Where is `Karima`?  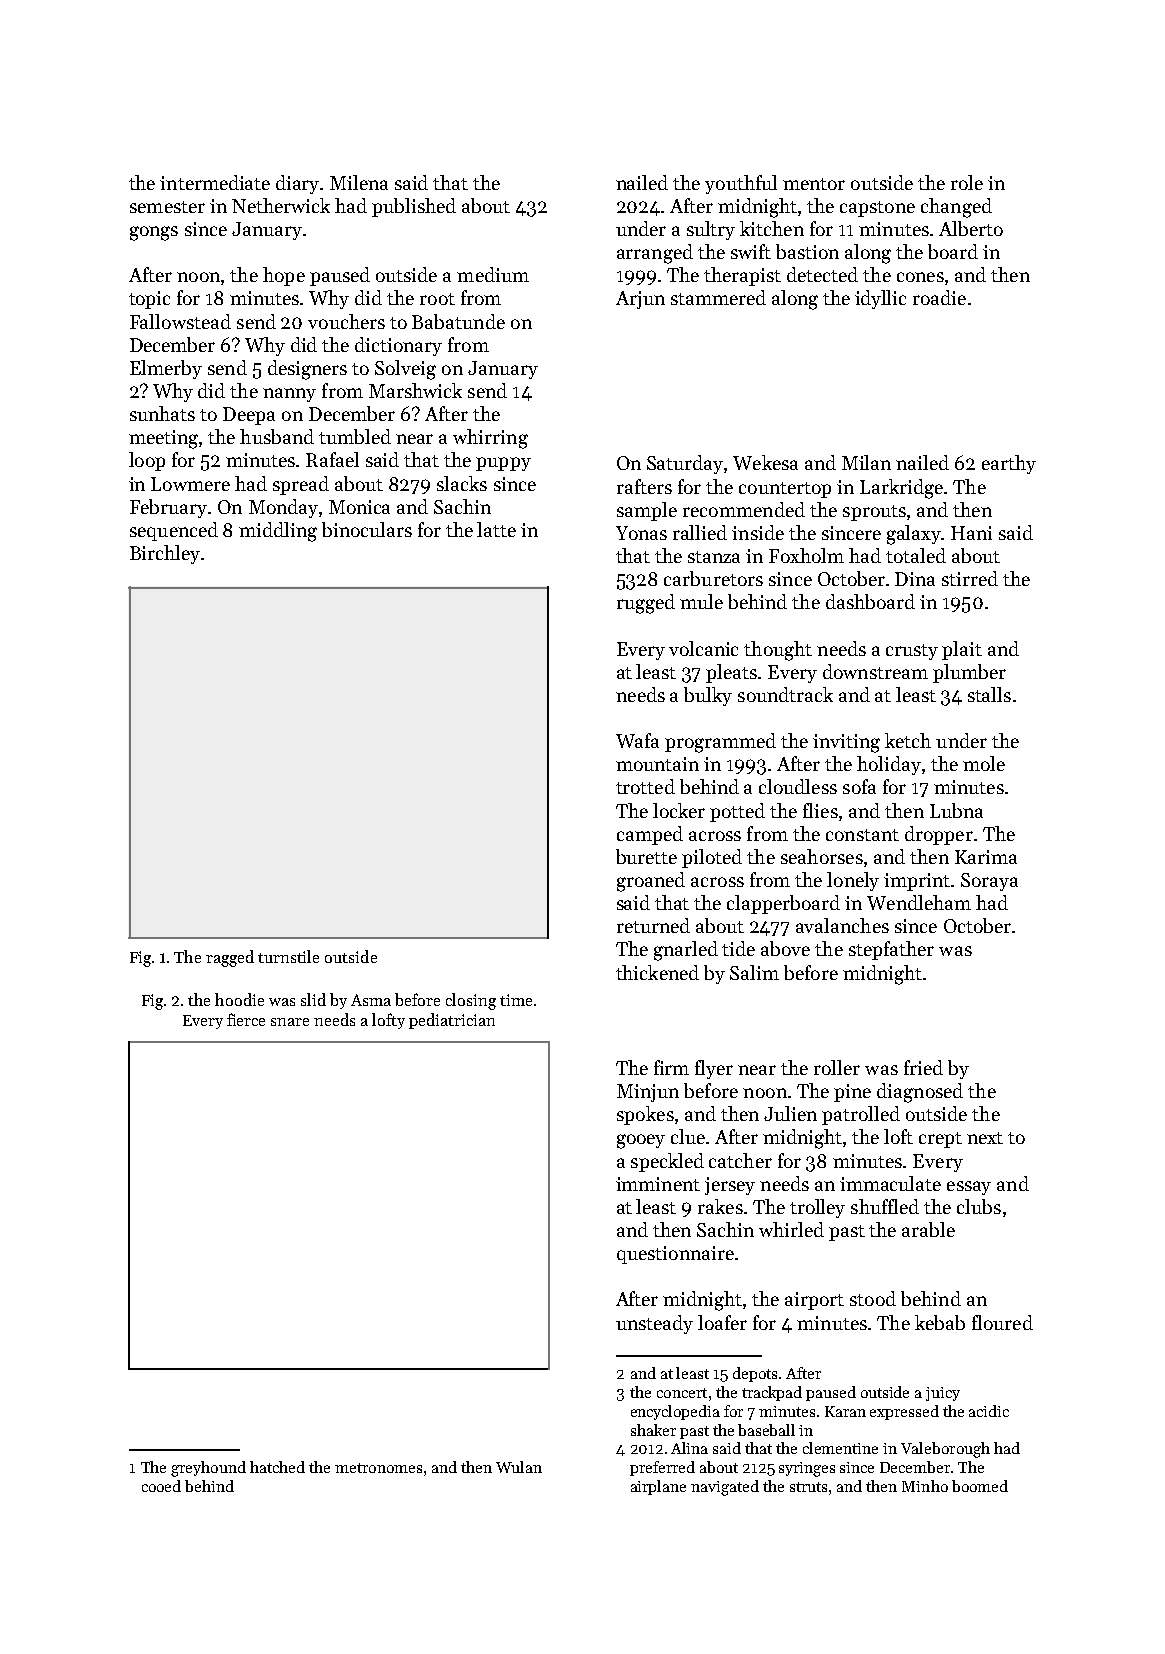 Karima is located at coordinates (986, 857).
